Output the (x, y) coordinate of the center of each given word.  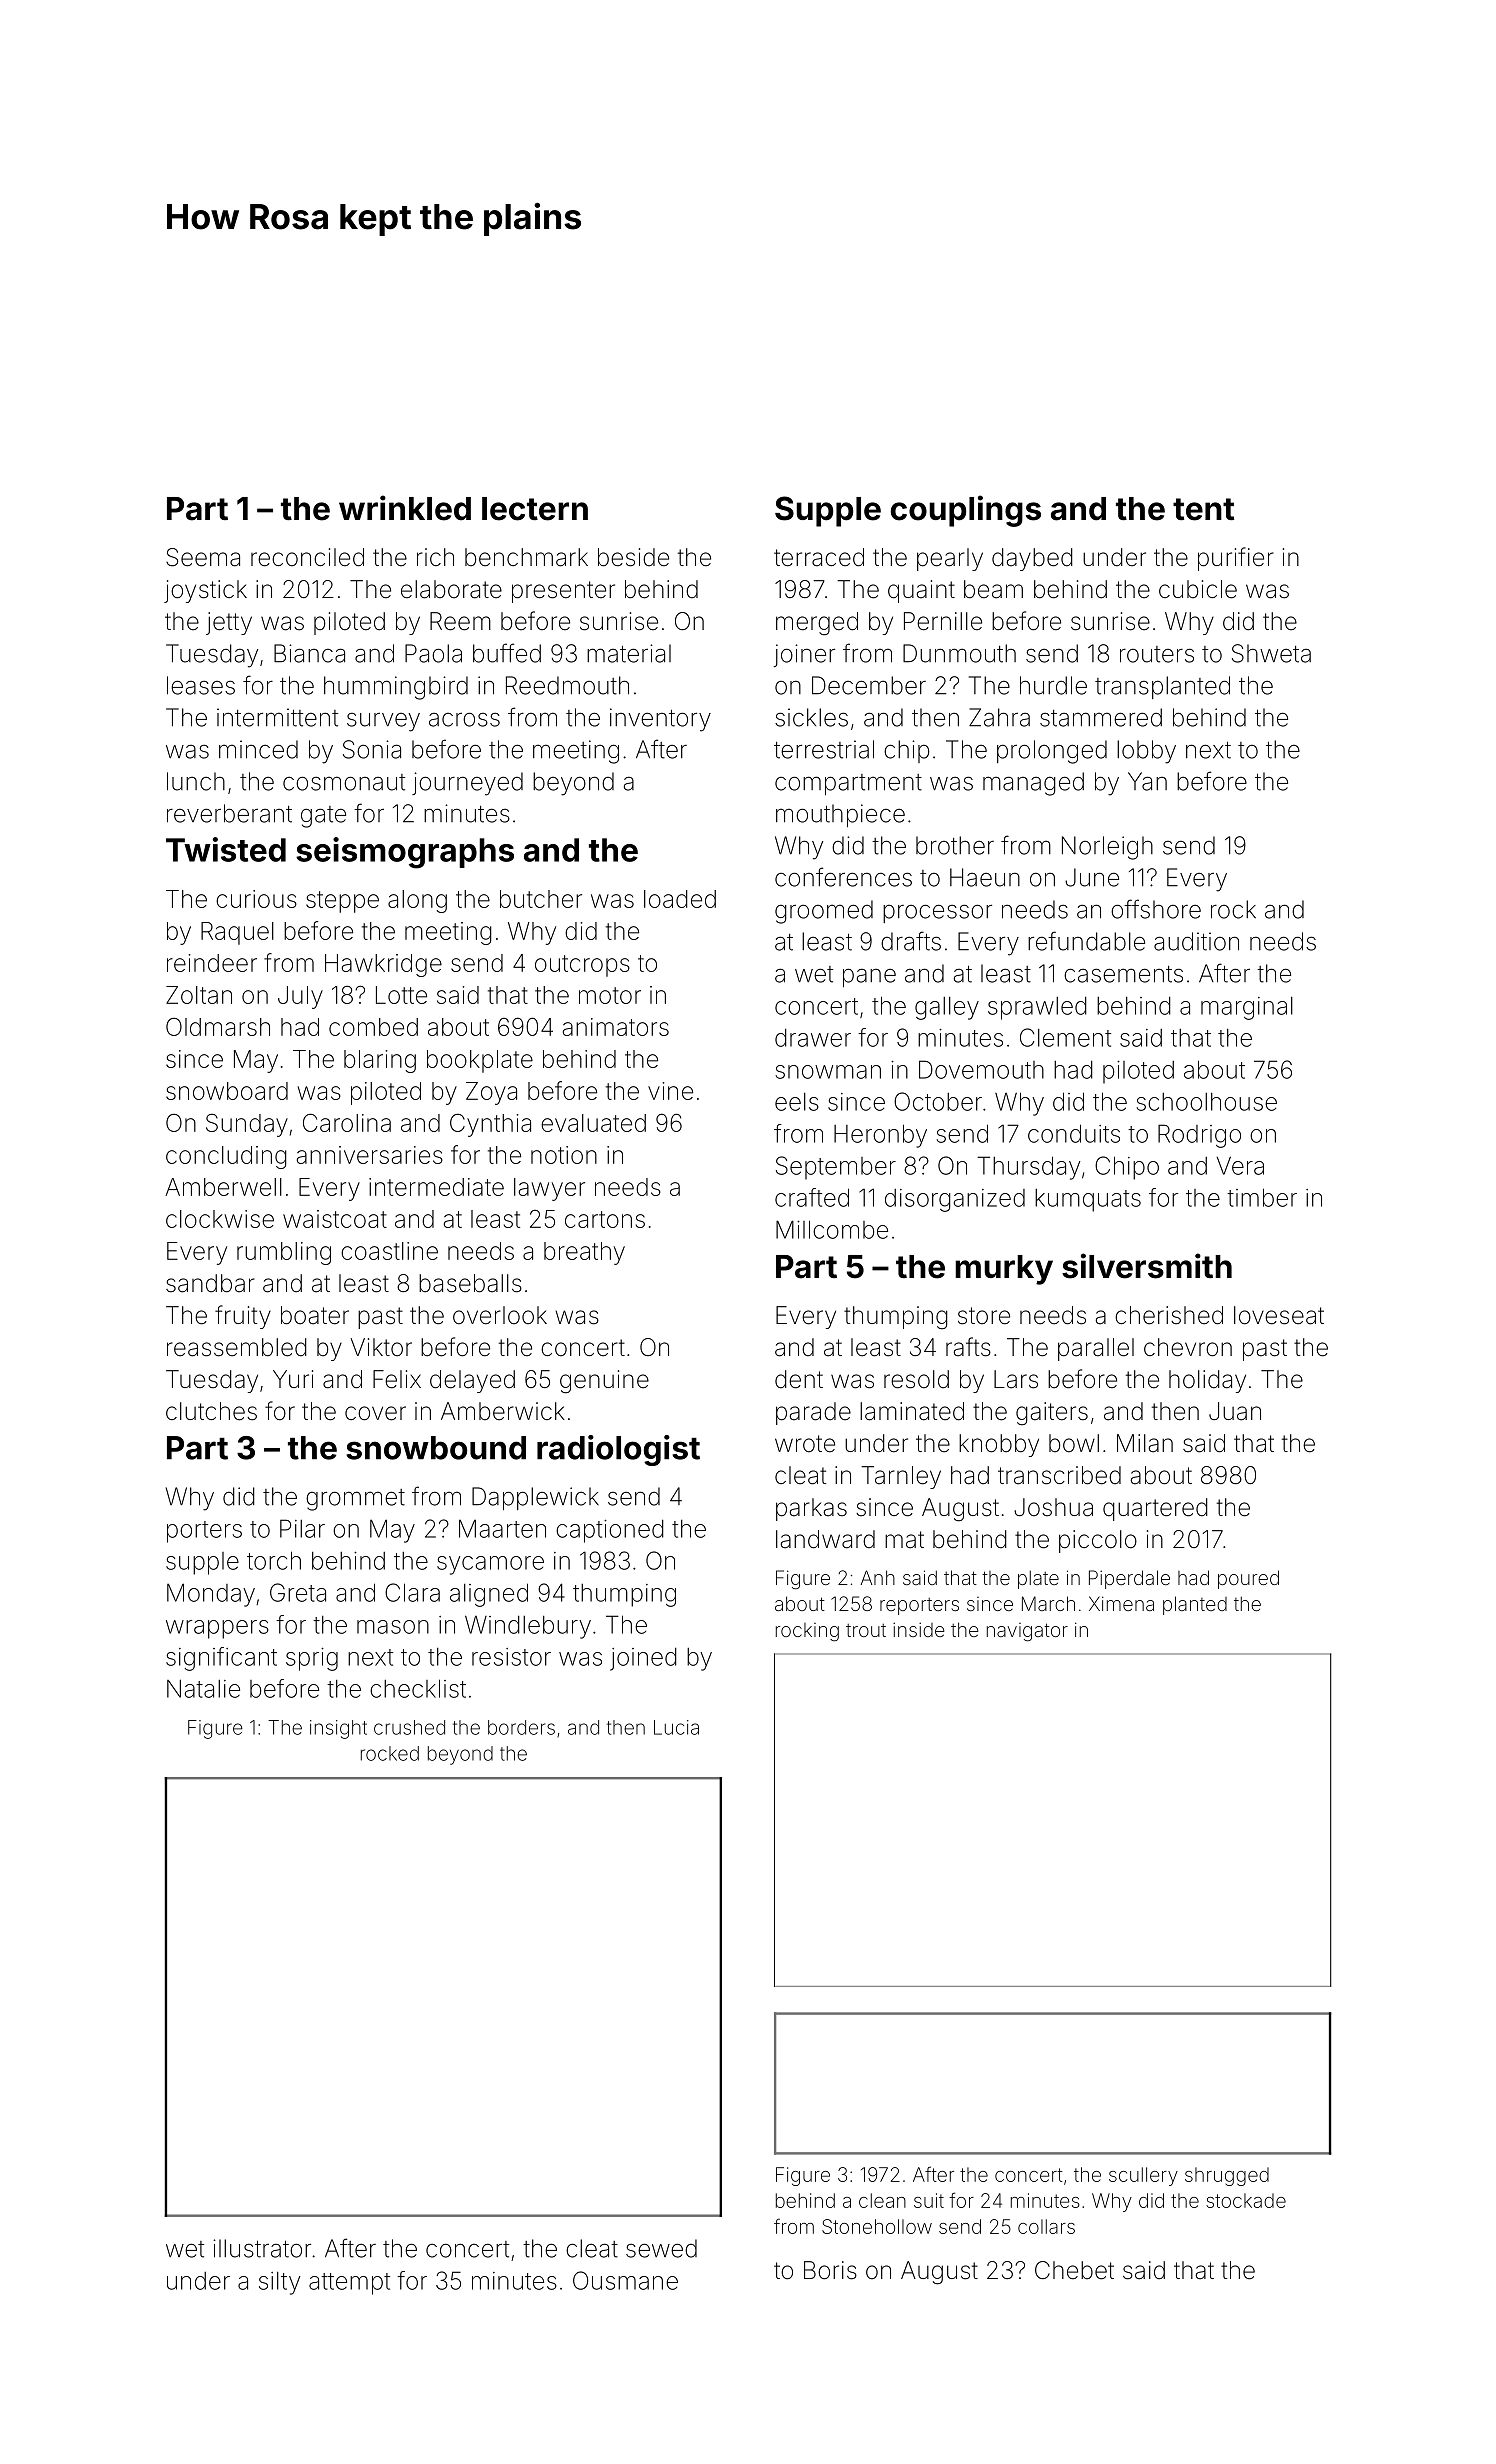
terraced (819, 557)
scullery (1143, 2176)
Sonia (372, 749)
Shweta (1271, 653)
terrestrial (824, 749)
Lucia (676, 1727)
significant (221, 1659)
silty (279, 2283)
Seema (203, 557)
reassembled (237, 1347)
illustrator (262, 2248)
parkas (811, 1509)
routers (1157, 654)
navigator (1027, 1632)
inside (918, 1629)
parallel (1096, 1349)
